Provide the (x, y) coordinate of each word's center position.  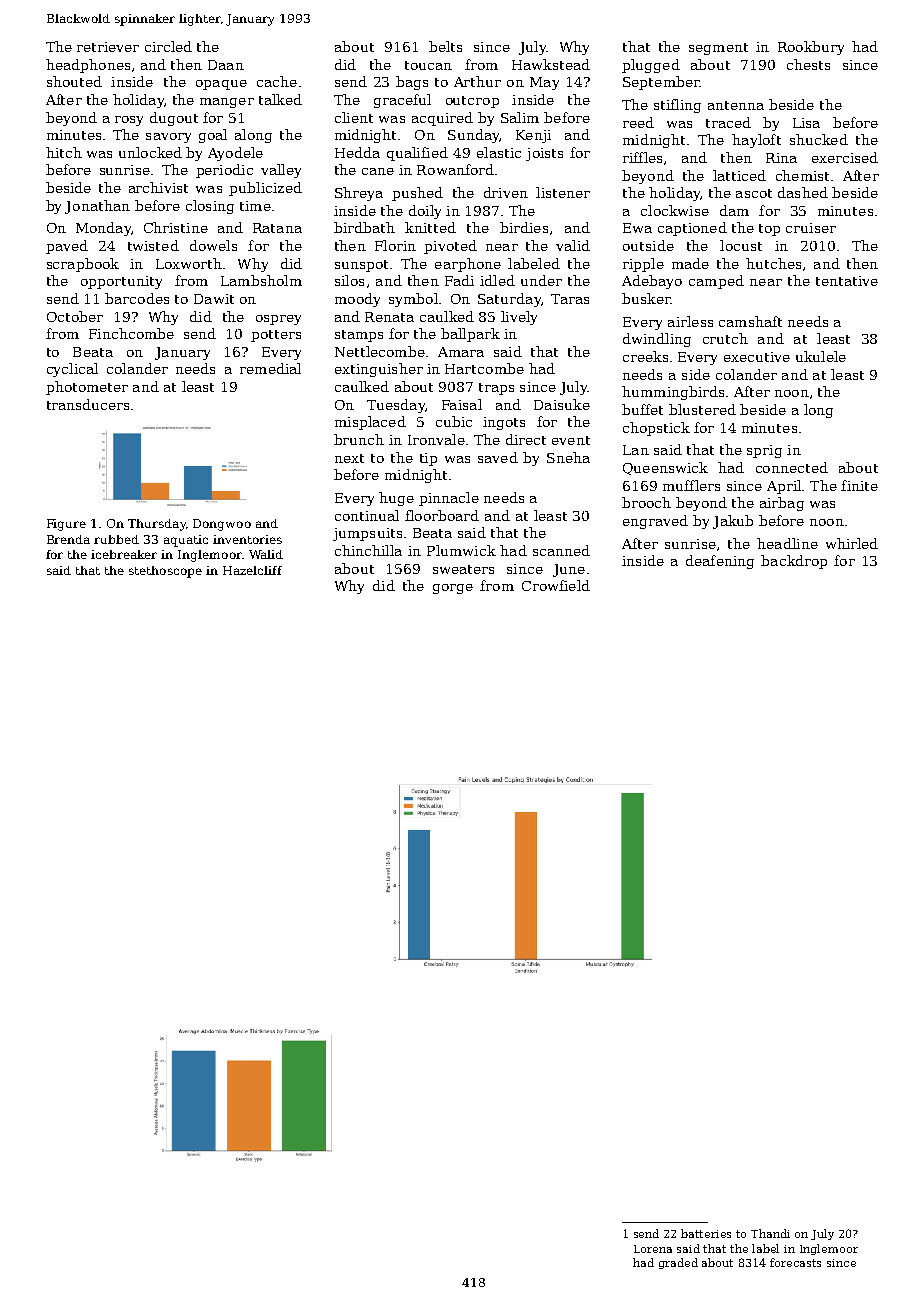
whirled (852, 543)
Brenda (68, 539)
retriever (108, 47)
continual (367, 515)
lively (519, 318)
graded (678, 1263)
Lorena (653, 1249)
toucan (428, 65)
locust (741, 245)
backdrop (794, 562)
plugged (651, 66)
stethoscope (165, 572)
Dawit (214, 299)
